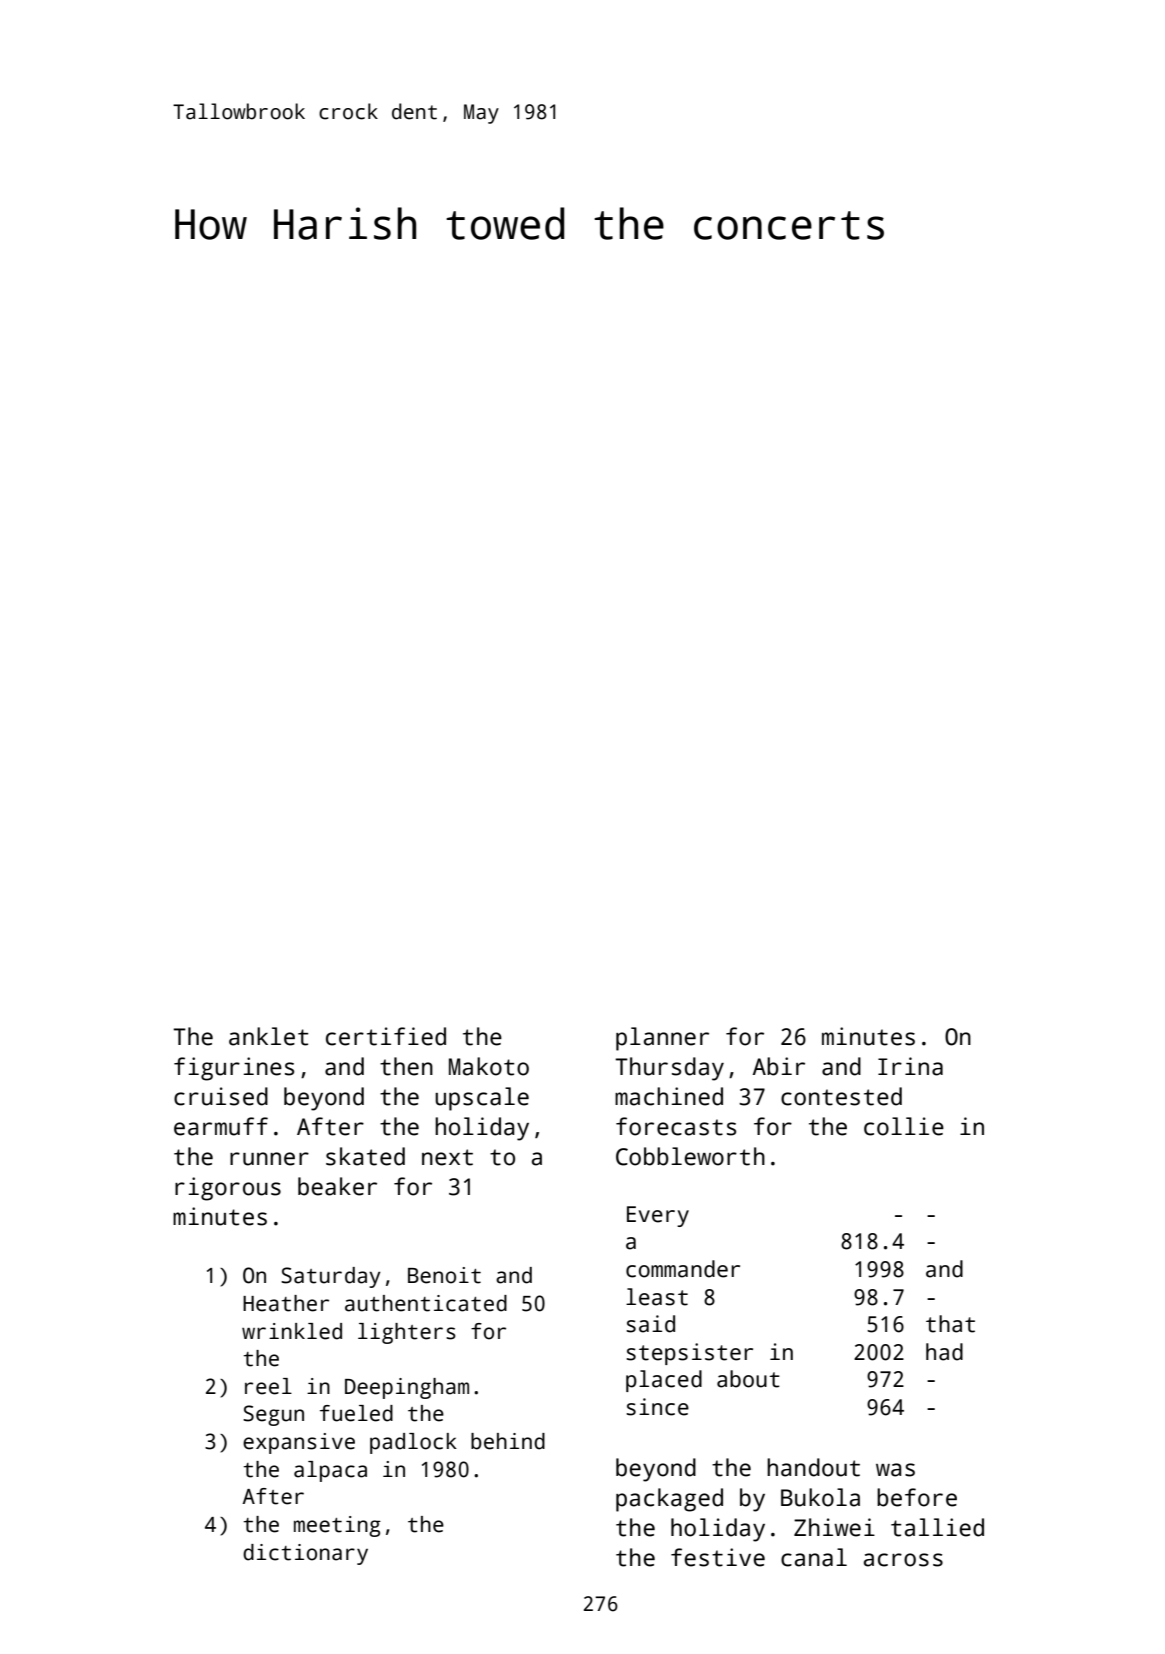 The image size is (1165, 1654). What do you see at coordinates (779, 1066) in the image?
I see `Abir` at bounding box center [779, 1066].
